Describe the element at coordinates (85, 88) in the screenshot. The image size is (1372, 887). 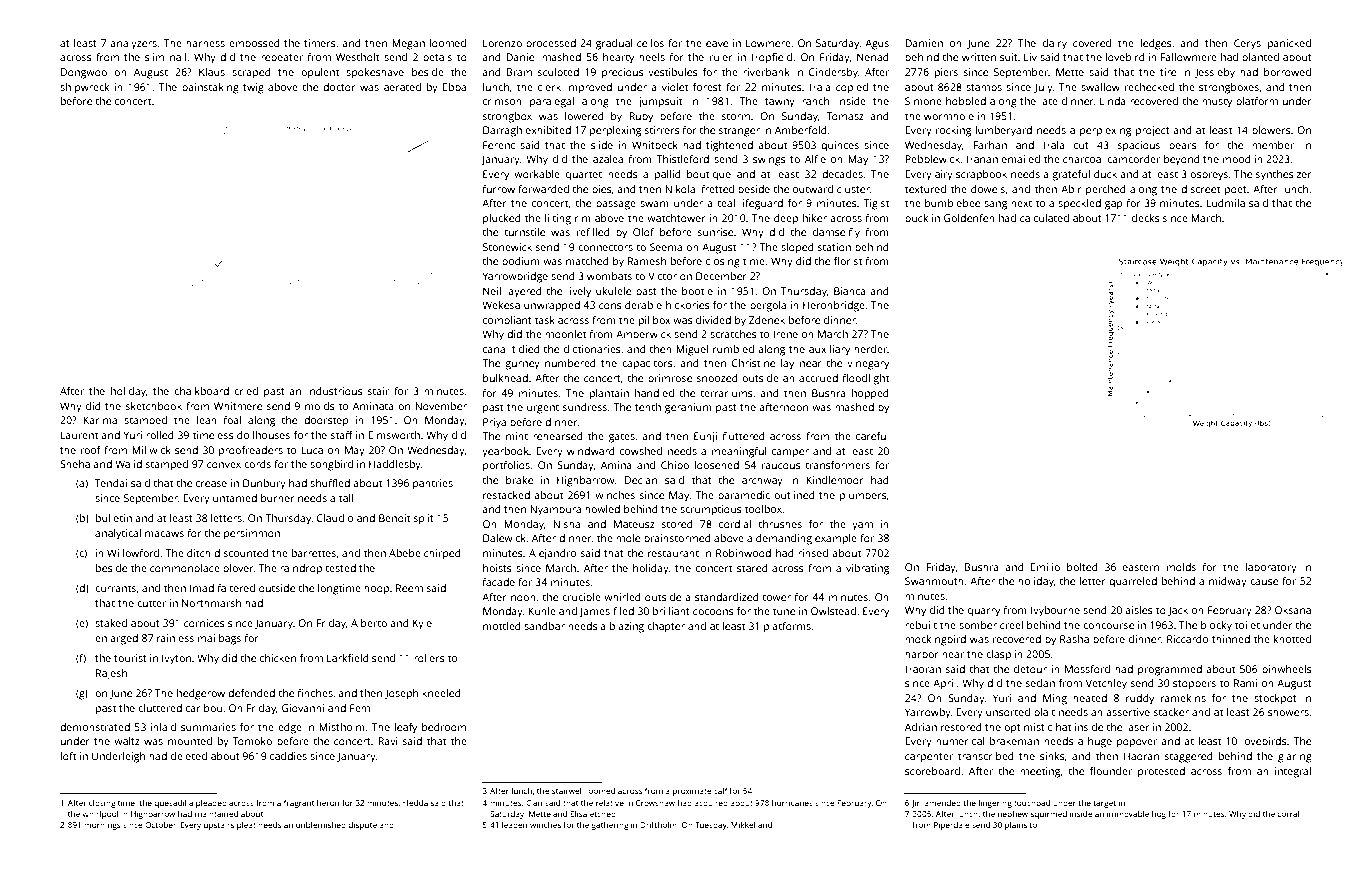
I see `shipwreck` at that location.
